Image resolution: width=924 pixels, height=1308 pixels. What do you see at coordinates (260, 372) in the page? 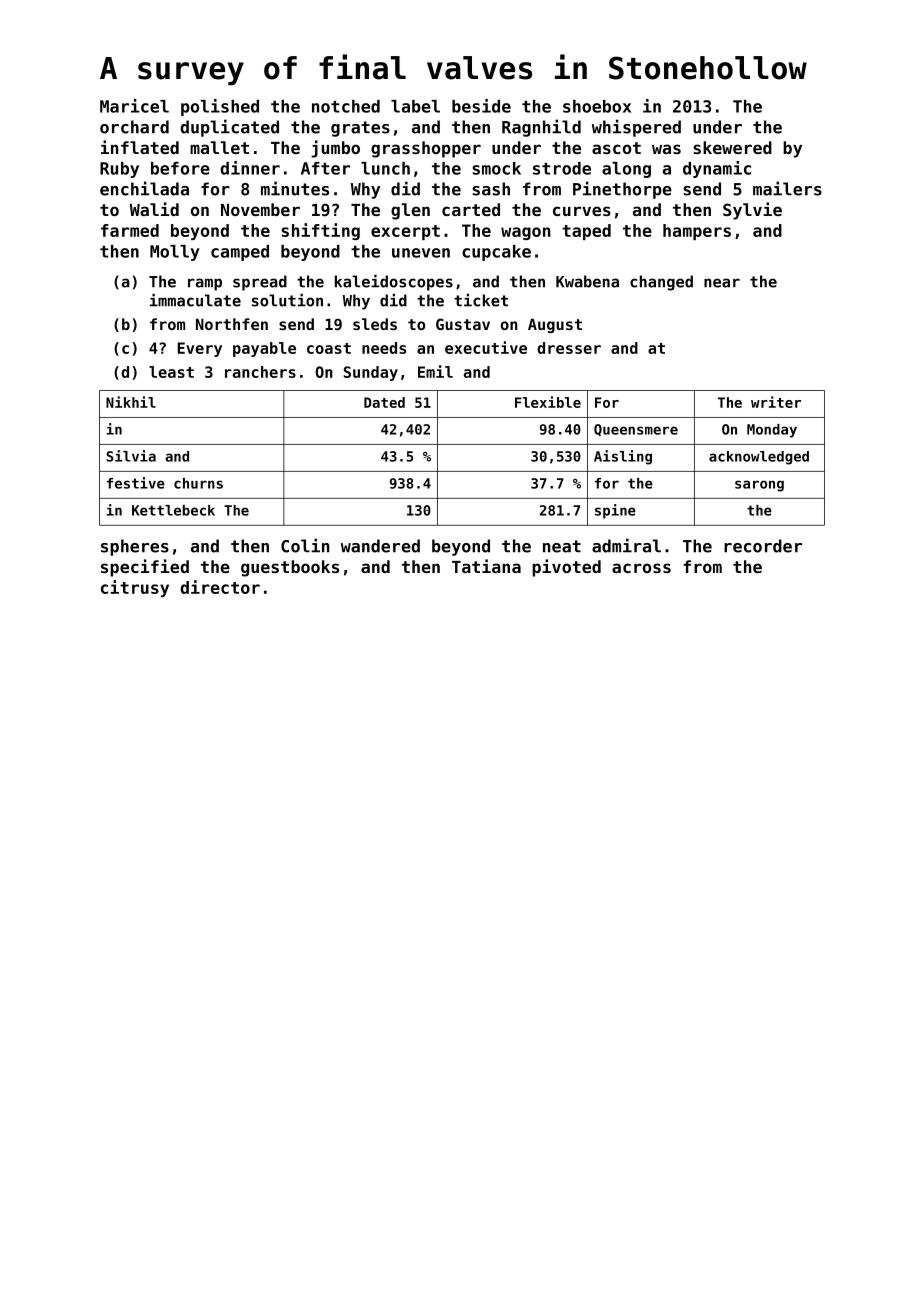
I see `ranchers` at bounding box center [260, 372].
